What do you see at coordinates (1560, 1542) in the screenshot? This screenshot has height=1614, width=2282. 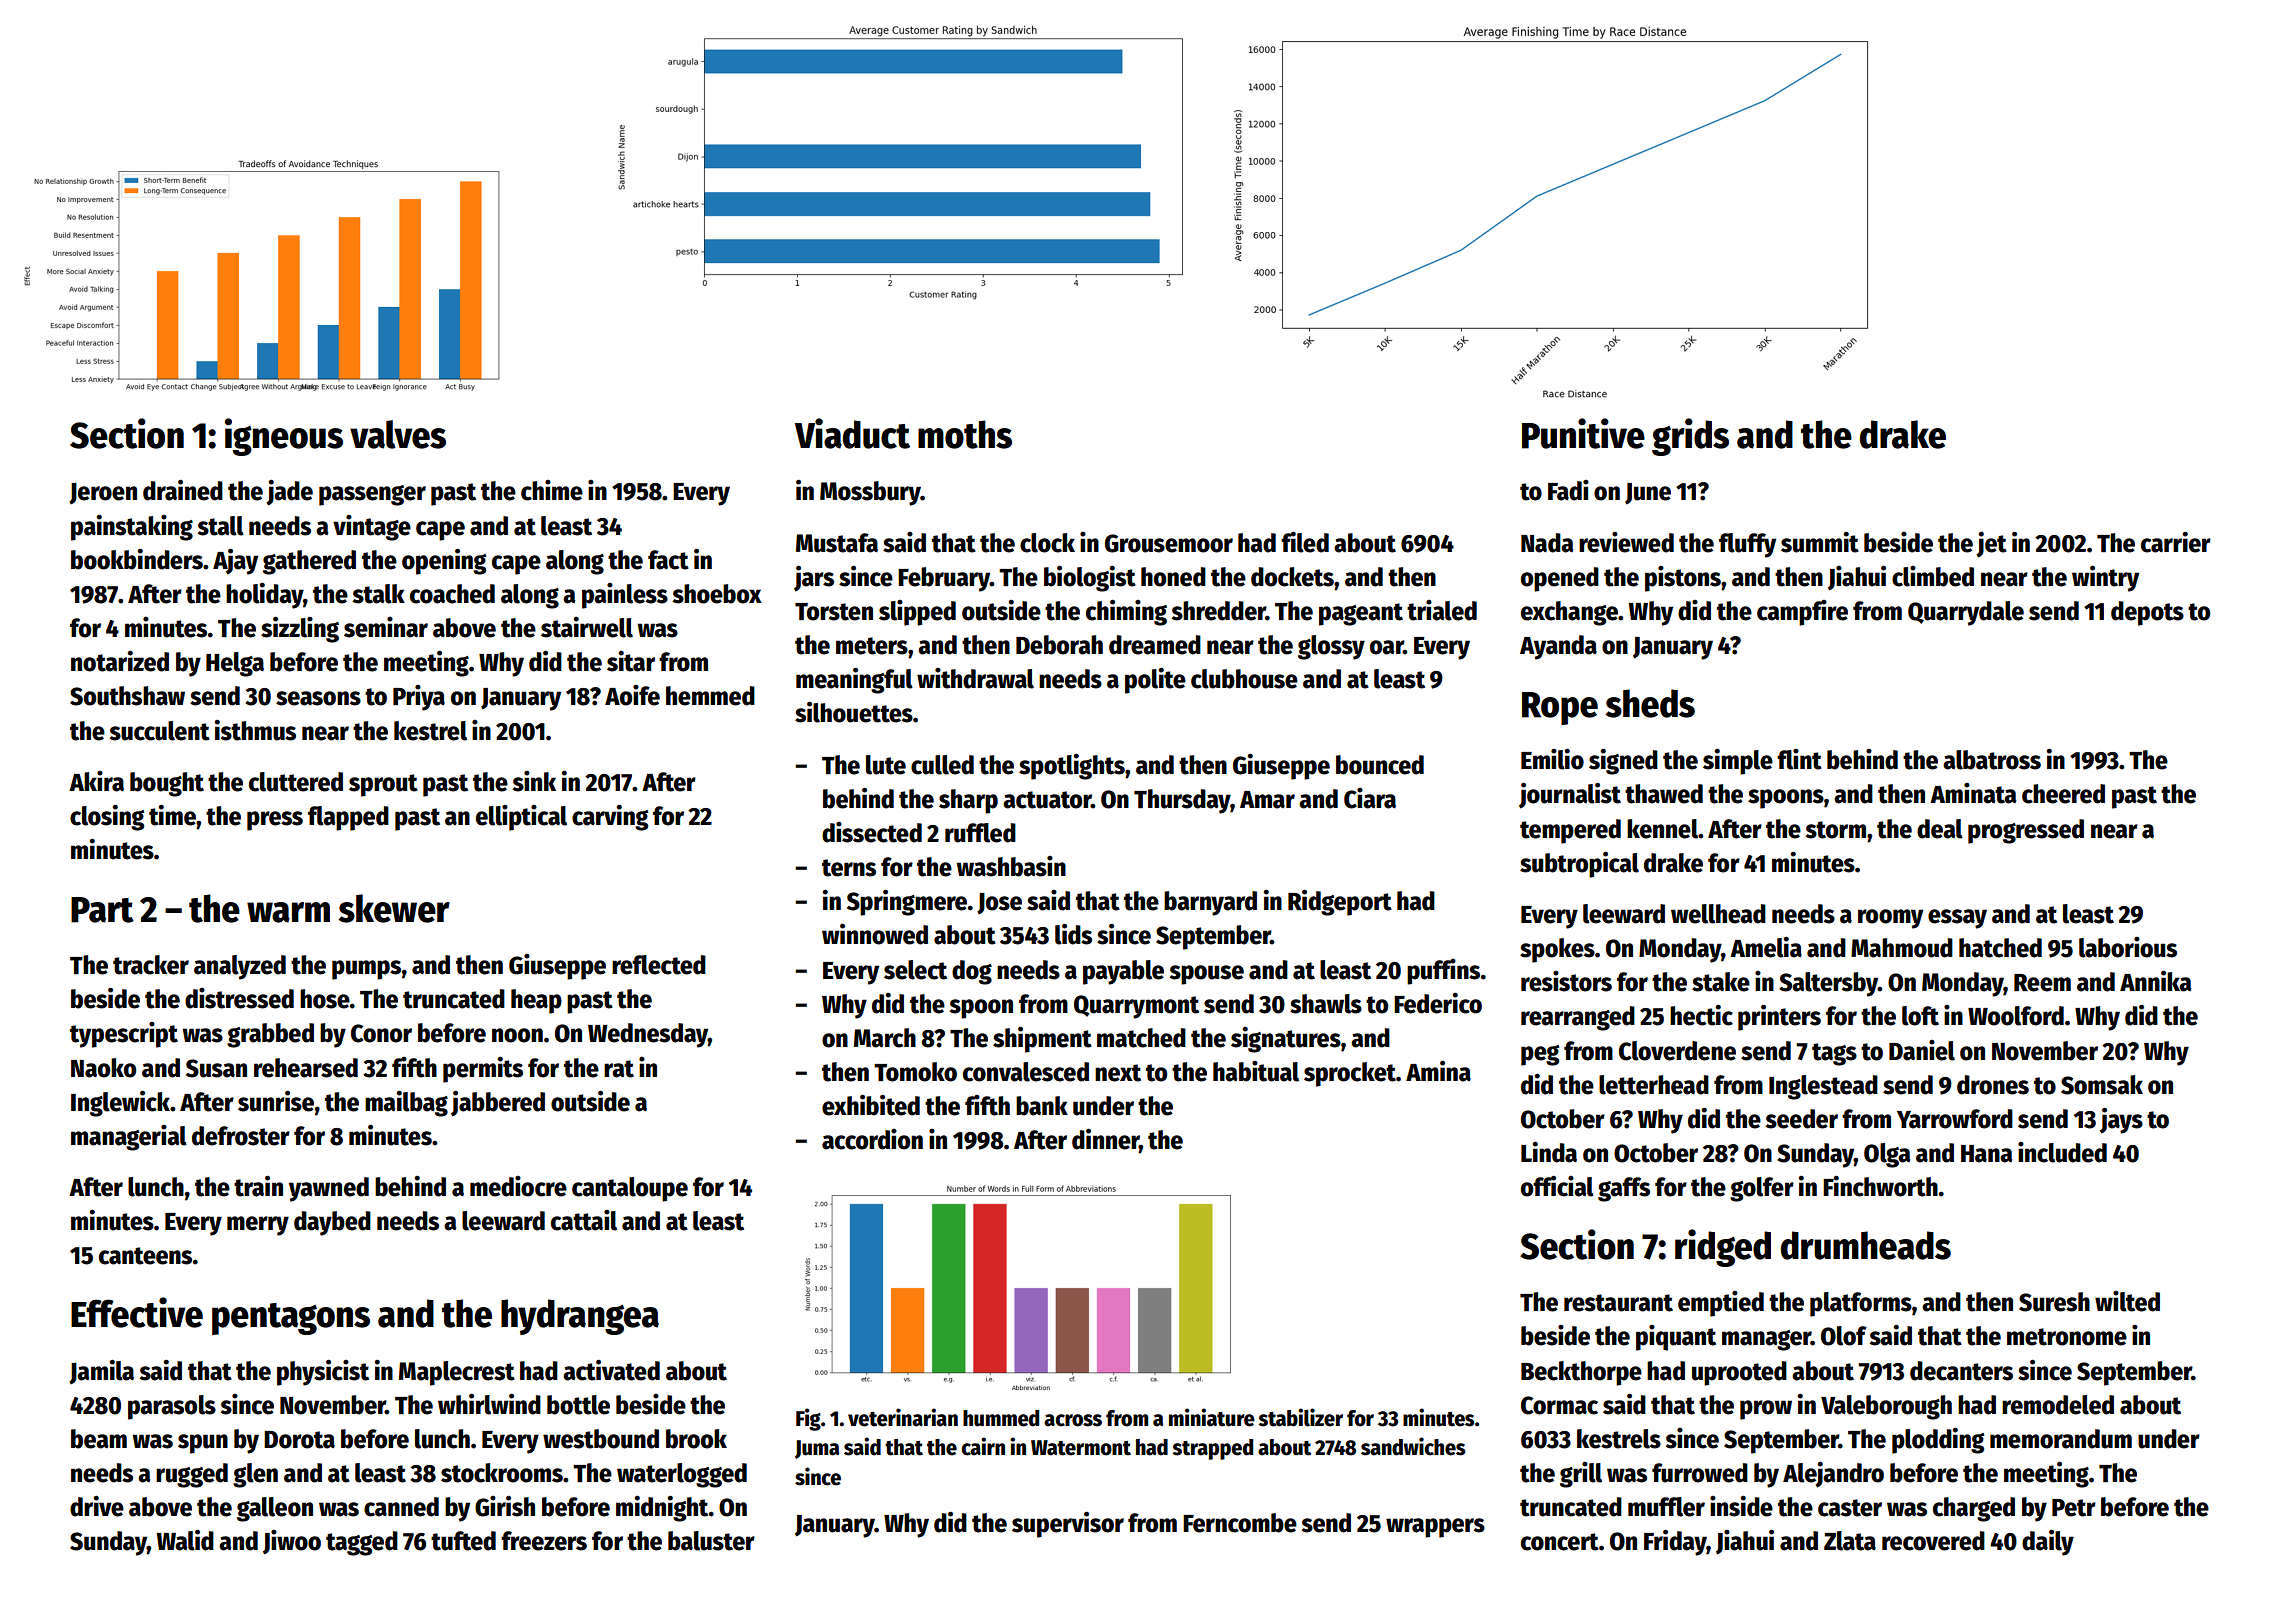 I see `concert` at bounding box center [1560, 1542].
